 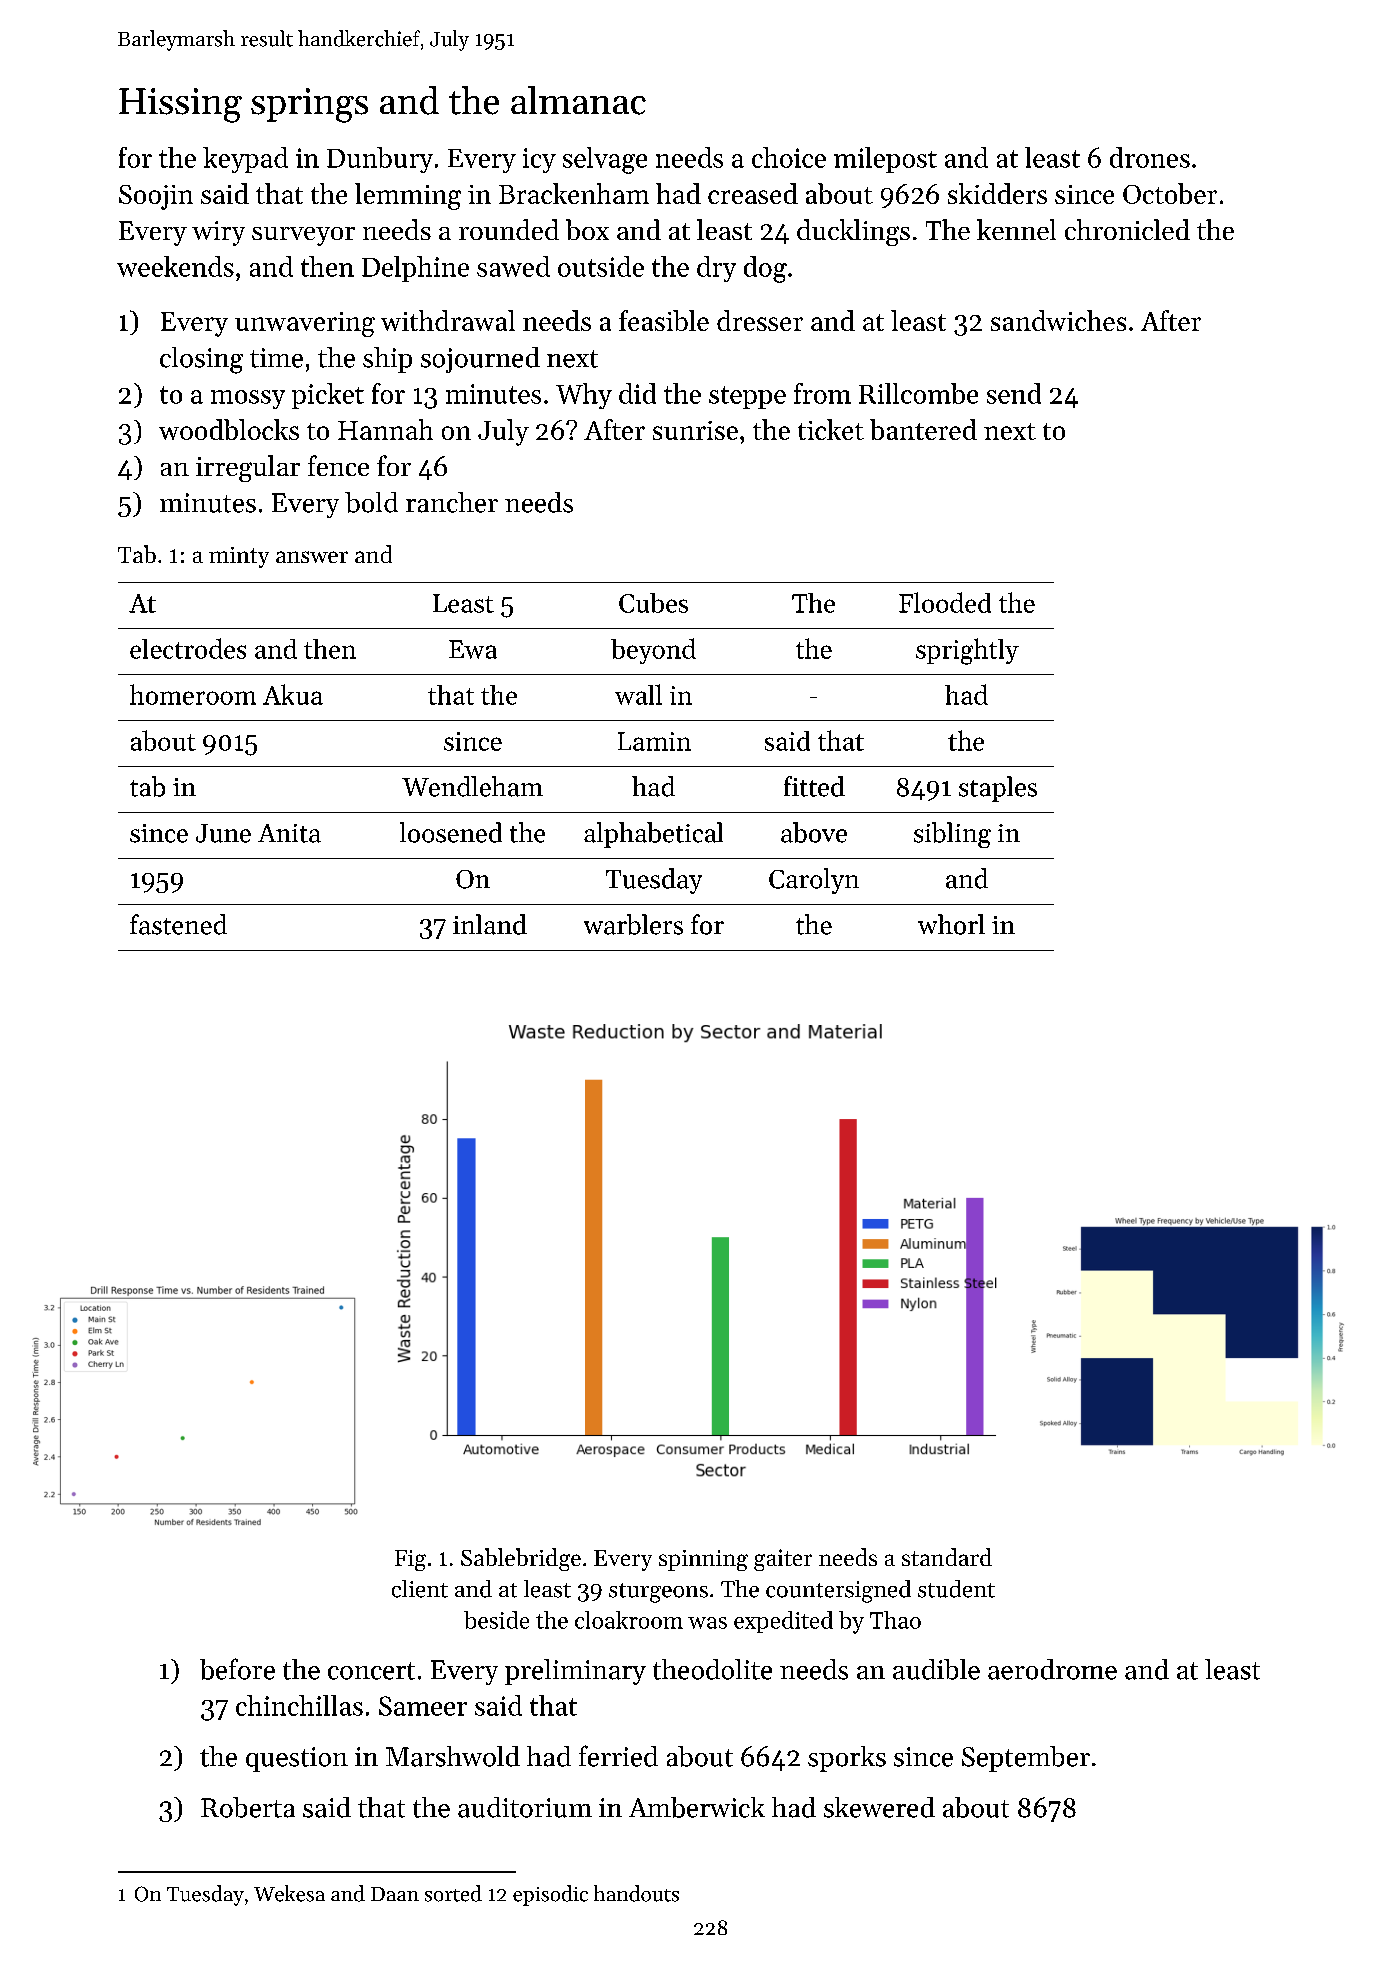 I want to click on warblers, so click(x=633, y=924).
